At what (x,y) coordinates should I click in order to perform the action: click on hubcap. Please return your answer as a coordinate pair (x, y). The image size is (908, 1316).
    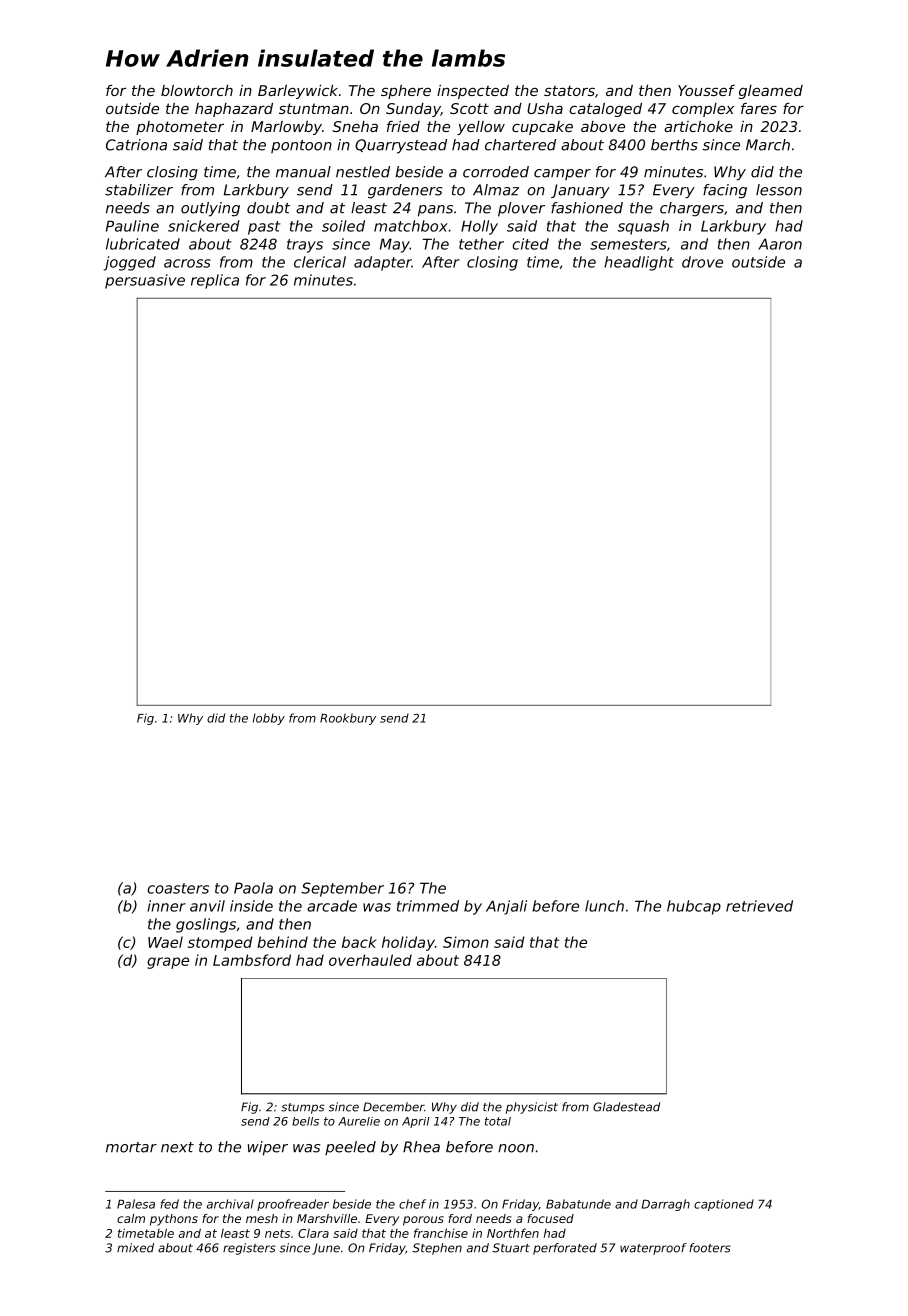
    Looking at the image, I should click on (694, 907).
